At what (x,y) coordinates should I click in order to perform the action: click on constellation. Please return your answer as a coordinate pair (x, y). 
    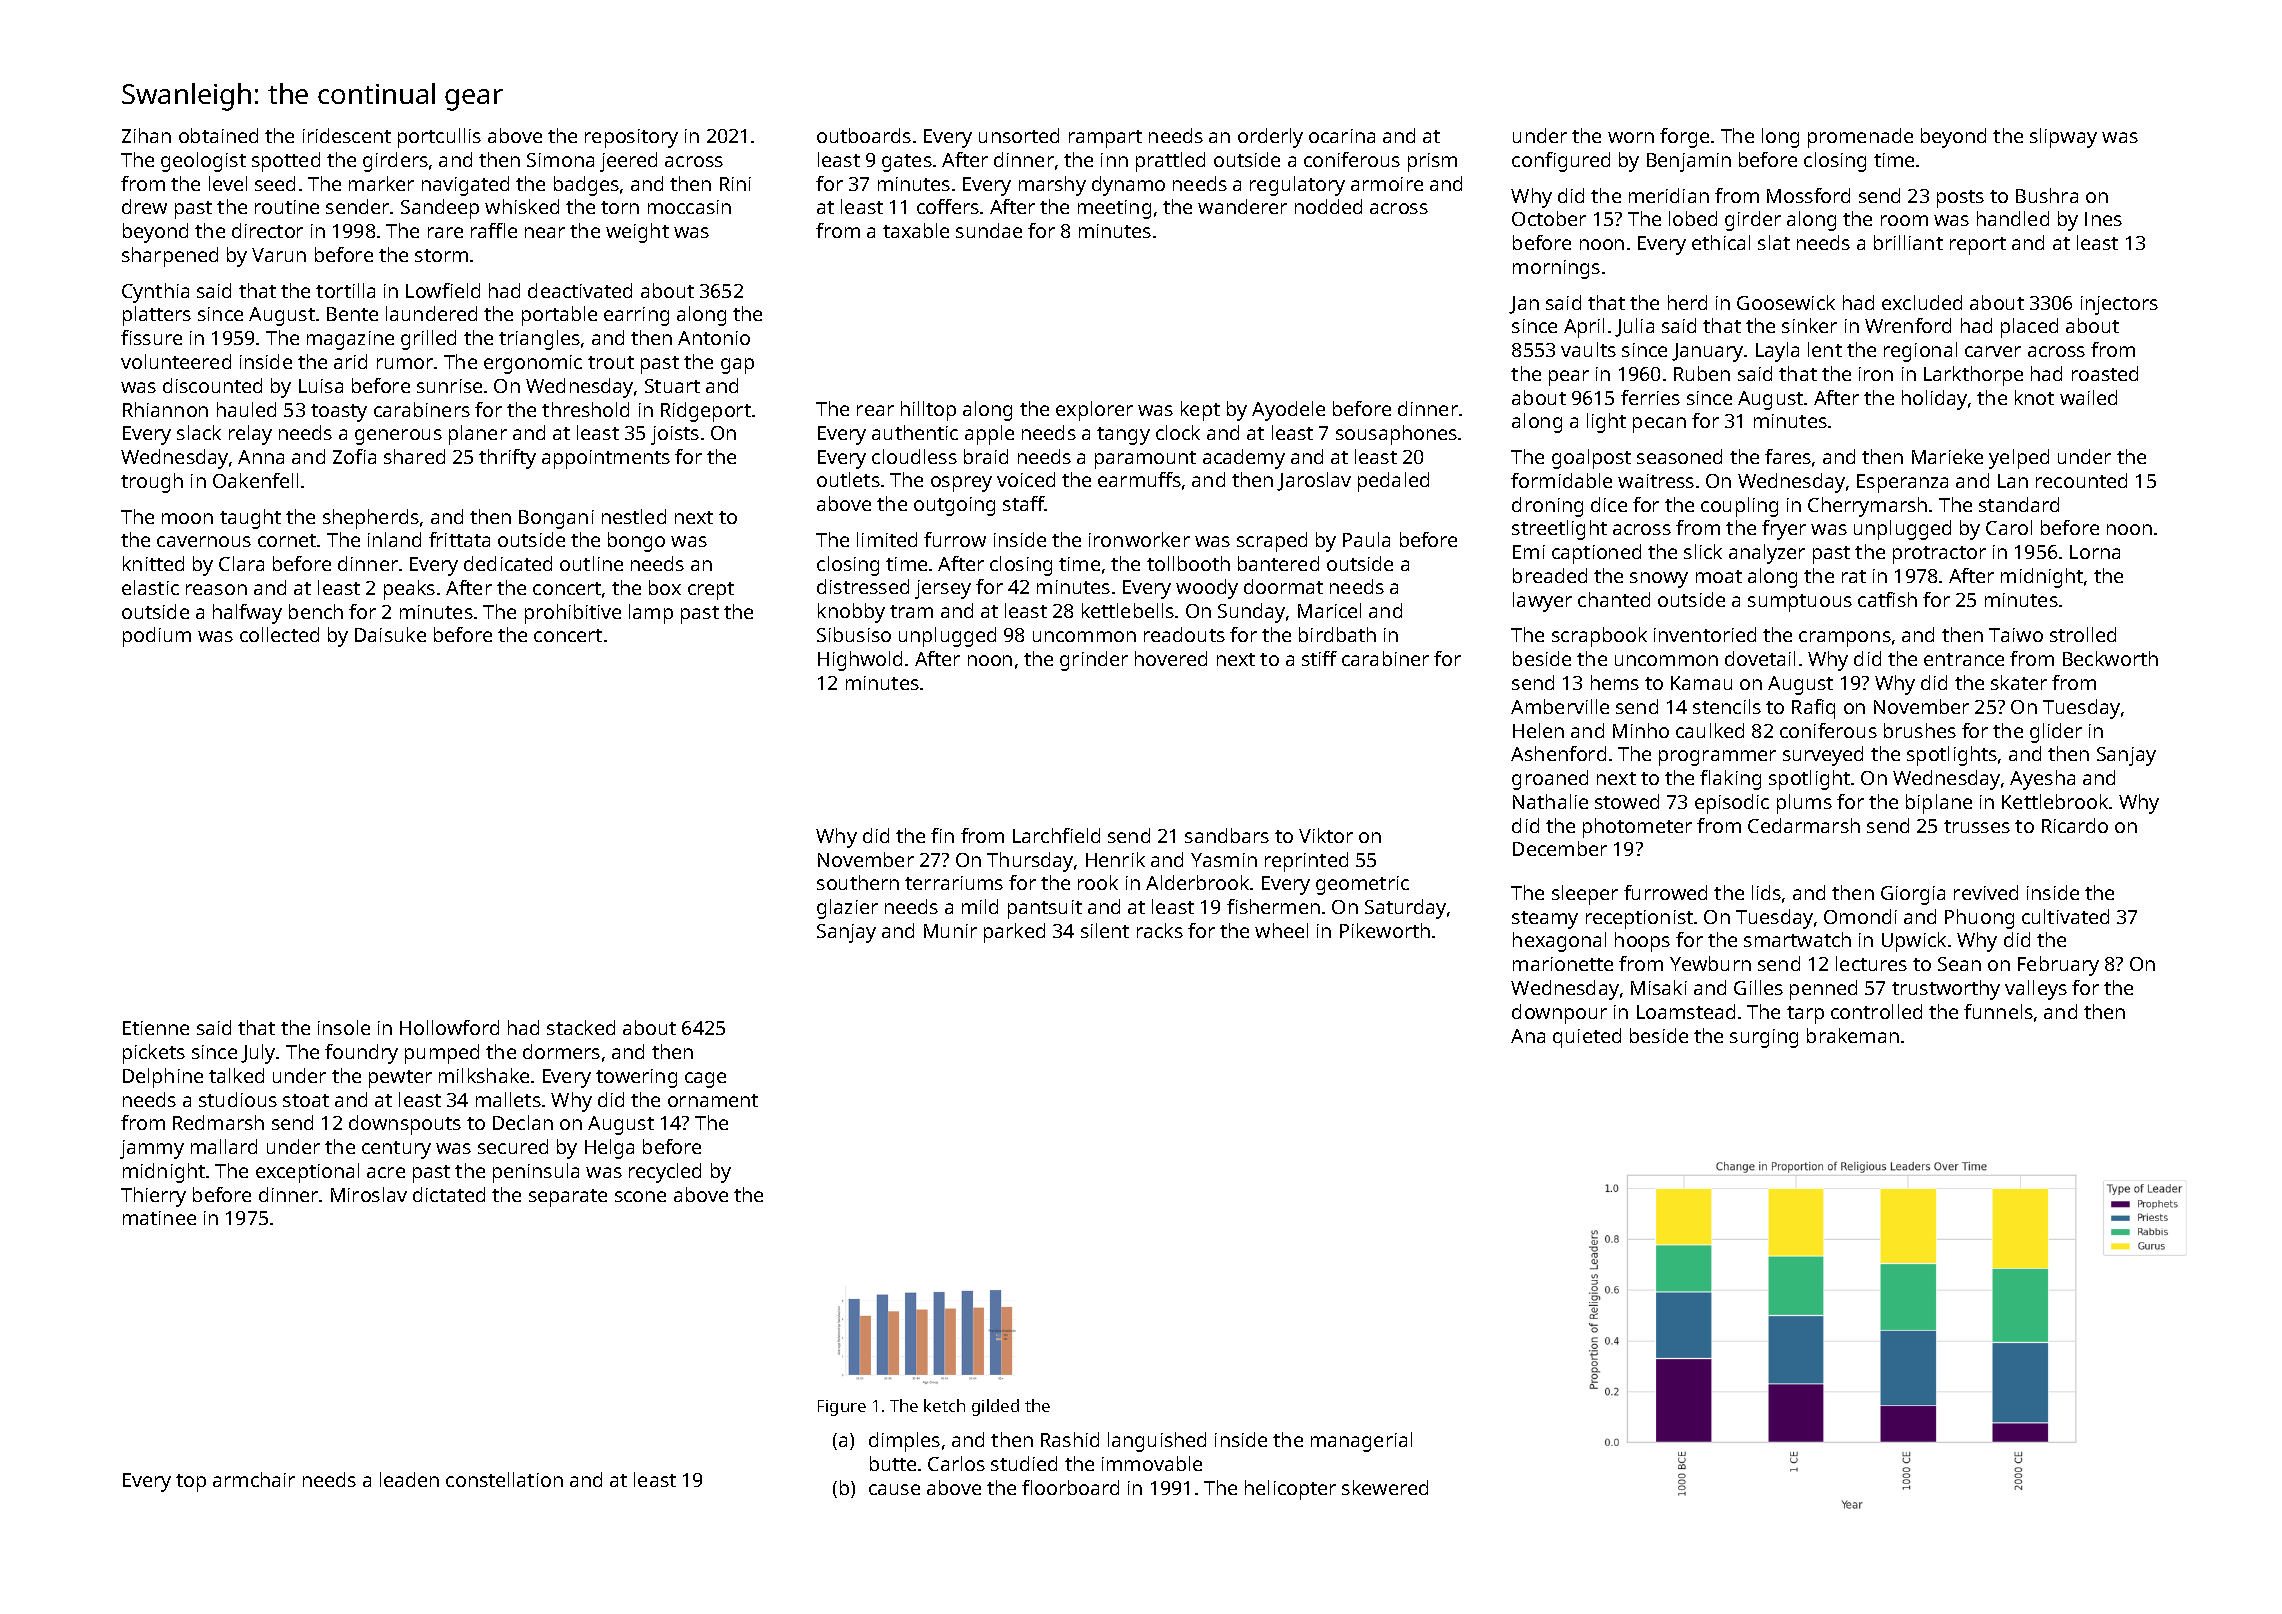
    Looking at the image, I should click on (504, 1479).
